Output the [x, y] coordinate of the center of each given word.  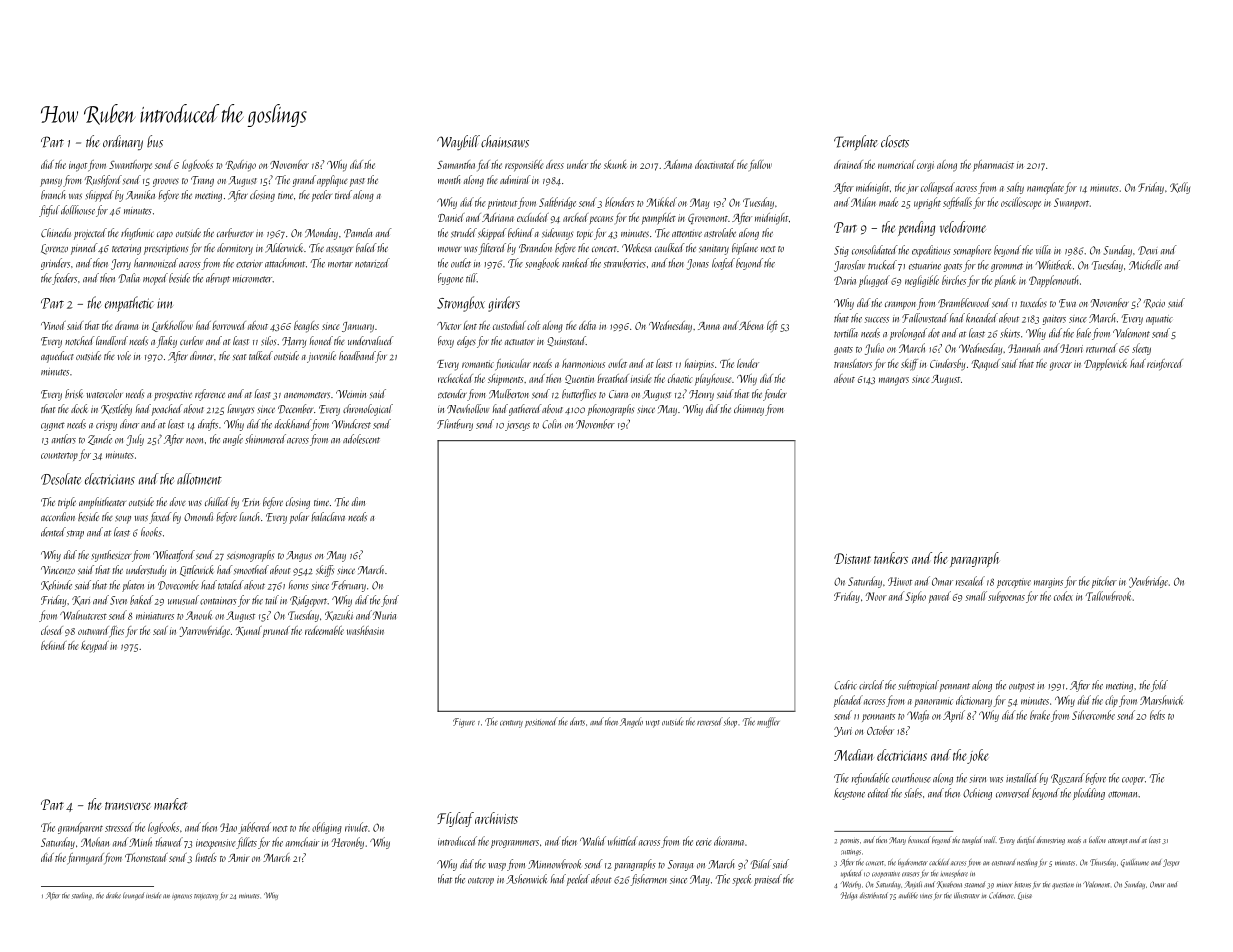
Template [856, 142]
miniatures [155, 616]
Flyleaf [455, 819]
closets [895, 141]
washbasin [365, 630]
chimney [749, 410]
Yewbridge [1148, 582]
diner [129, 424]
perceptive [1014, 583]
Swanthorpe [130, 165]
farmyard [85, 859]
